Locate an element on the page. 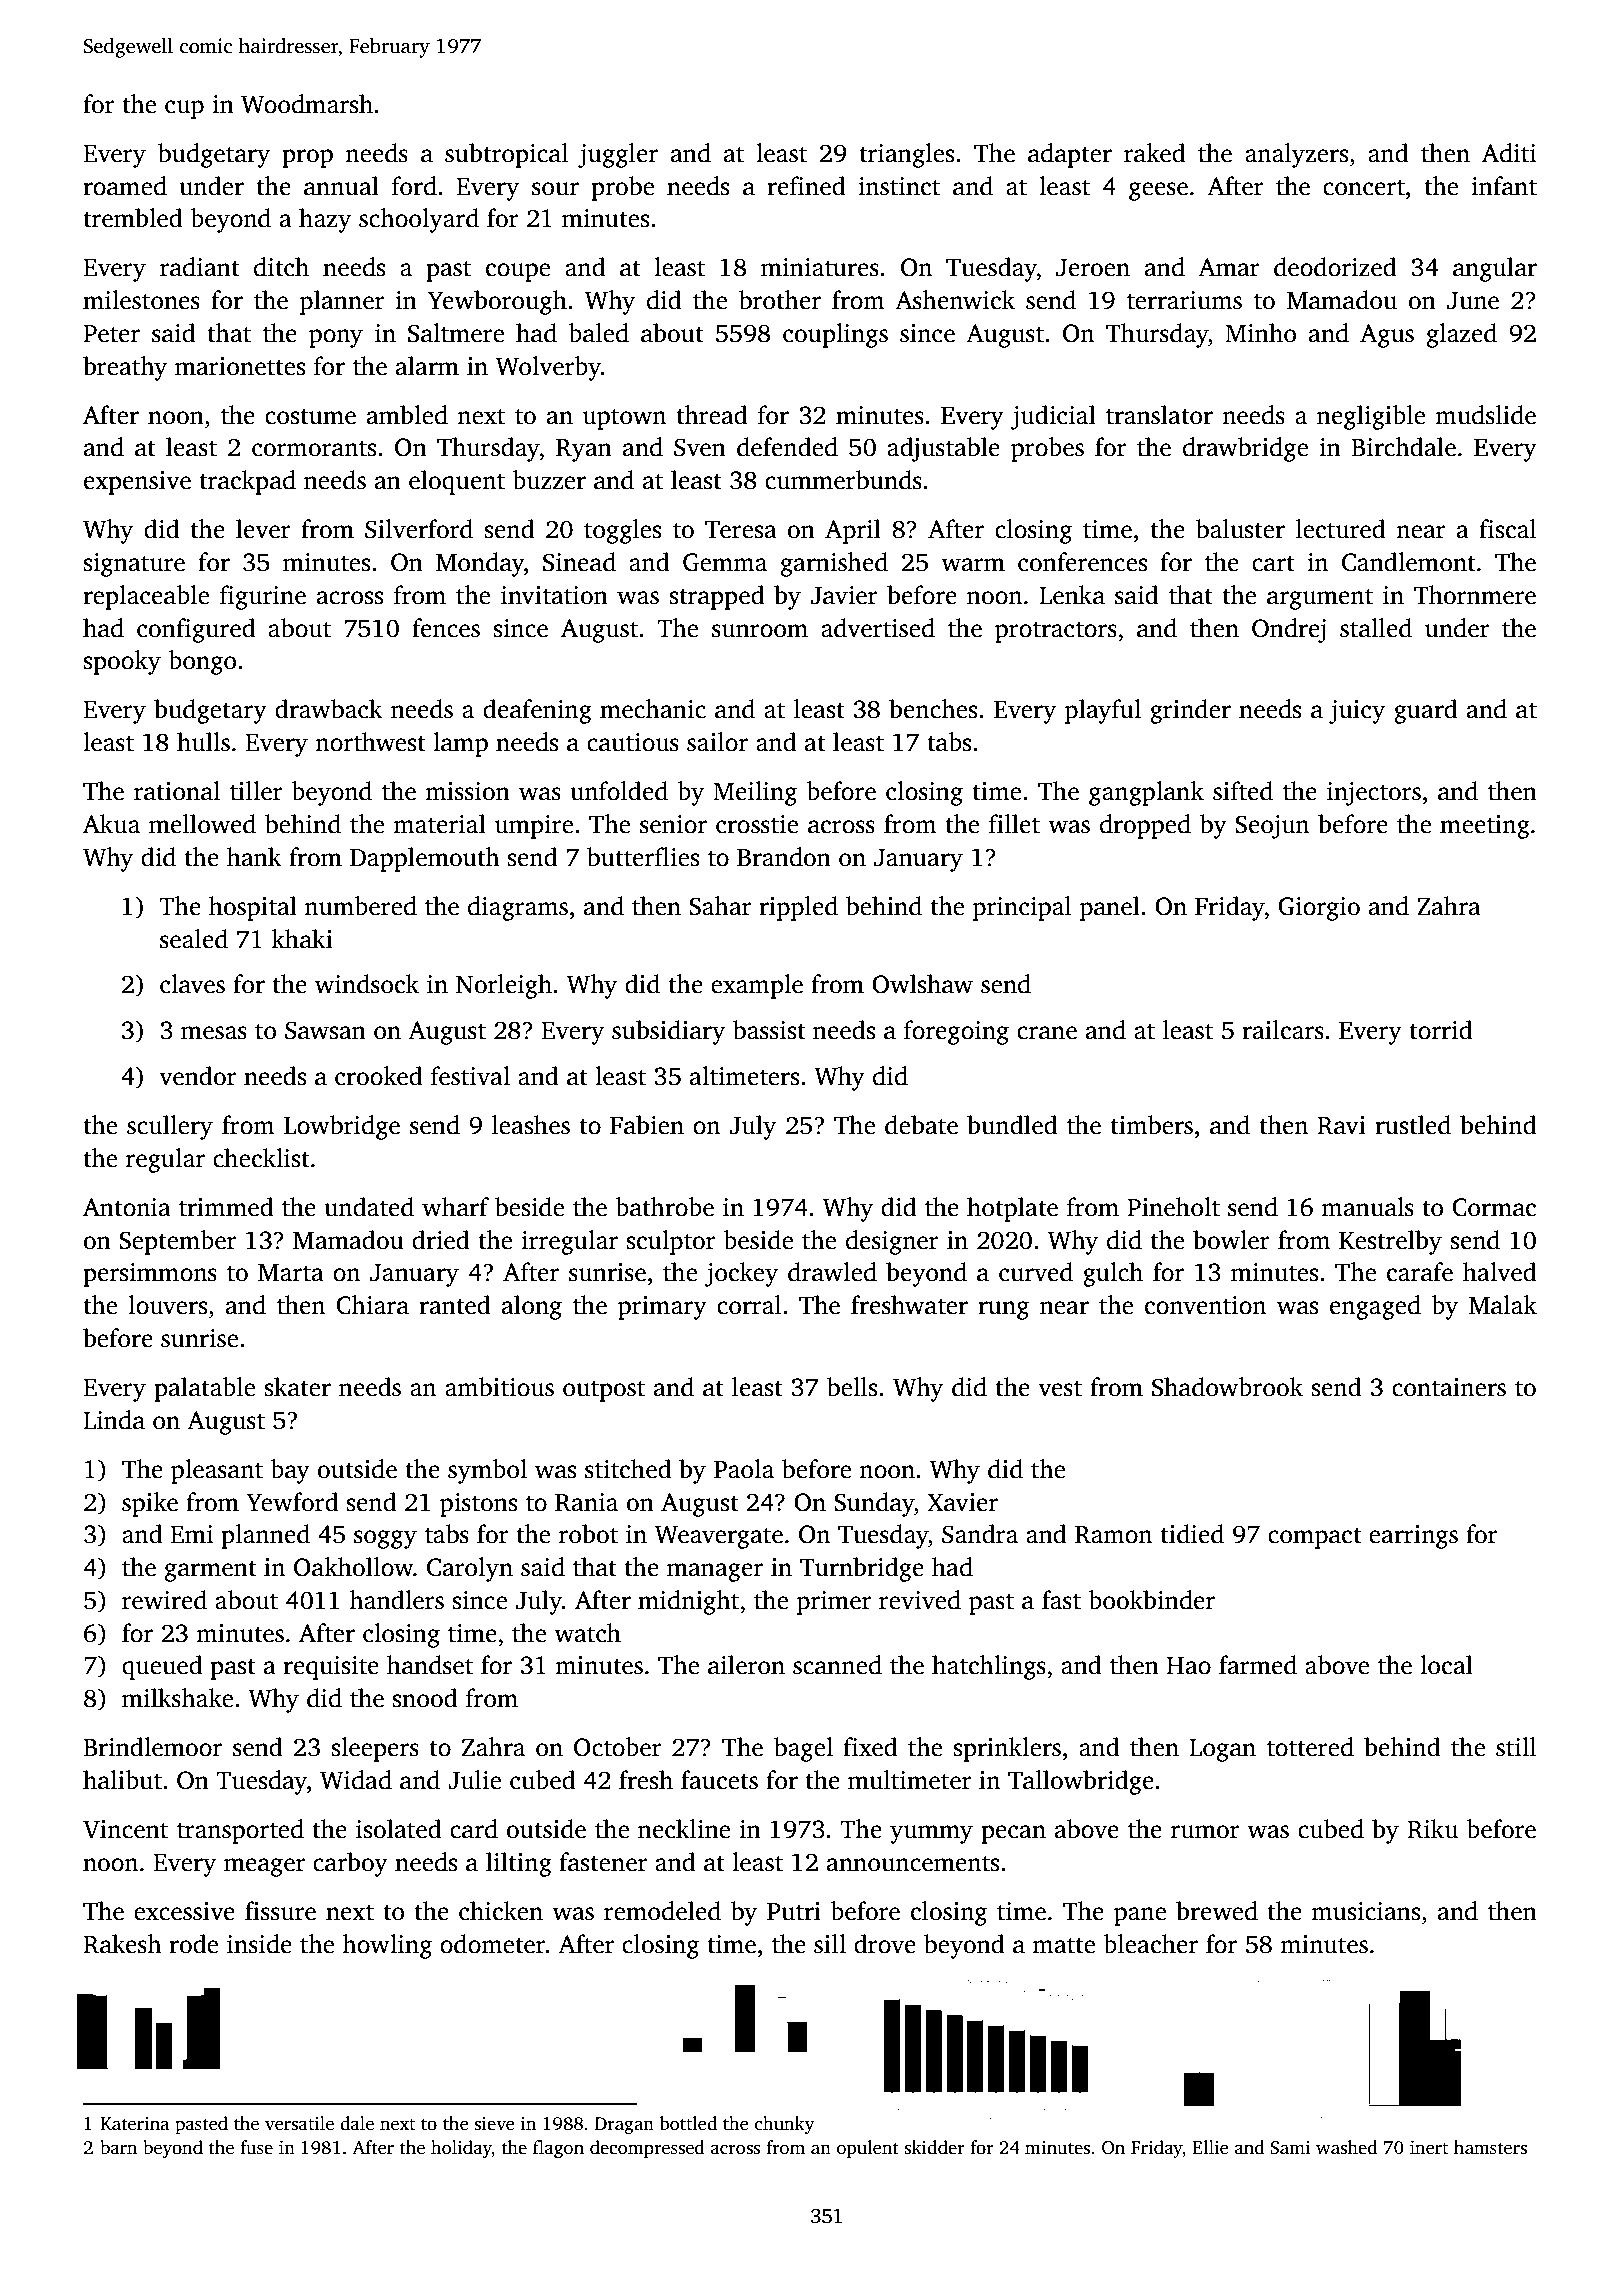 This document has width=1620, height=2292. Gemma is located at coordinates (725, 562).
